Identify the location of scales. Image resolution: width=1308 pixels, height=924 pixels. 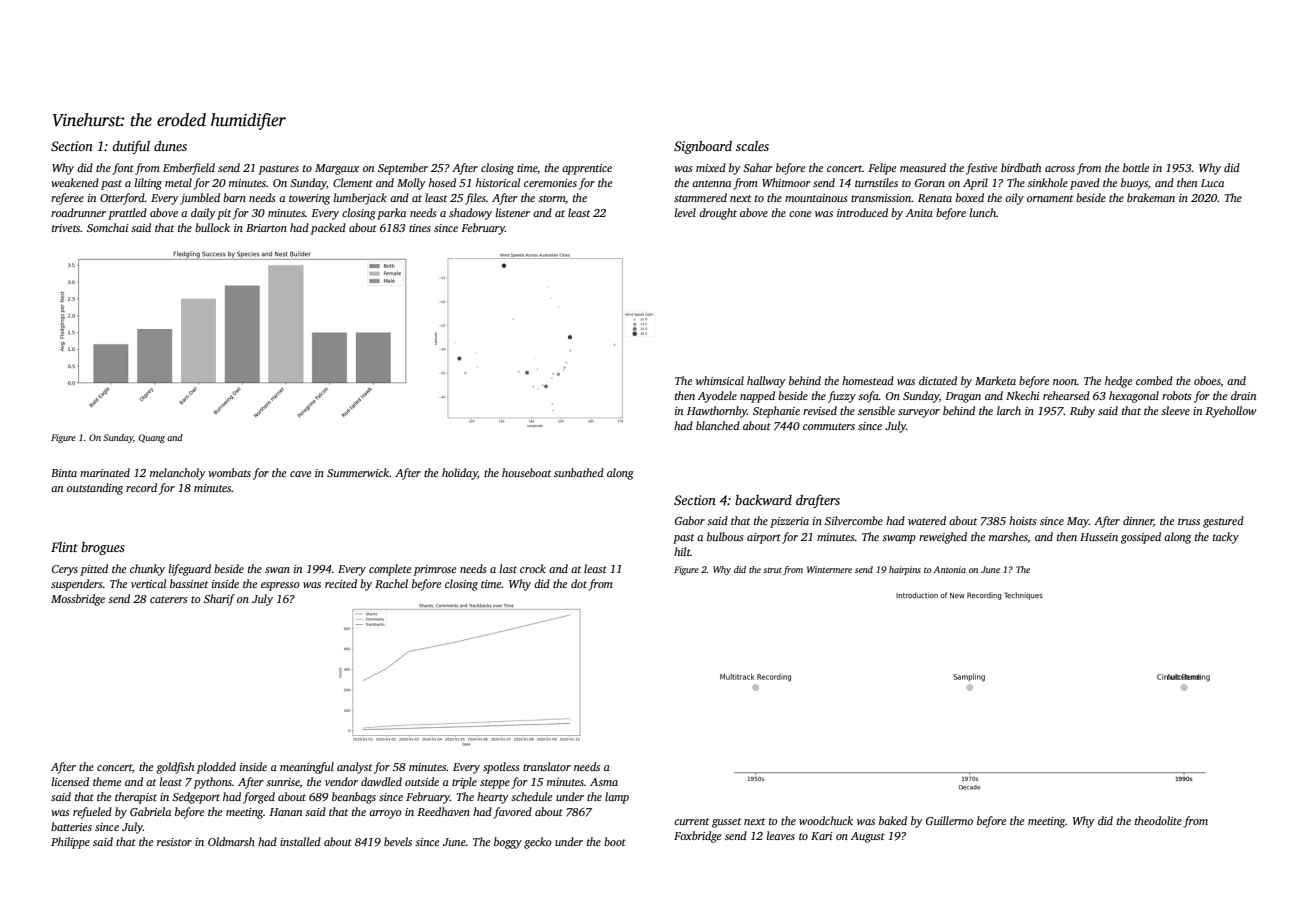
(752, 146).
